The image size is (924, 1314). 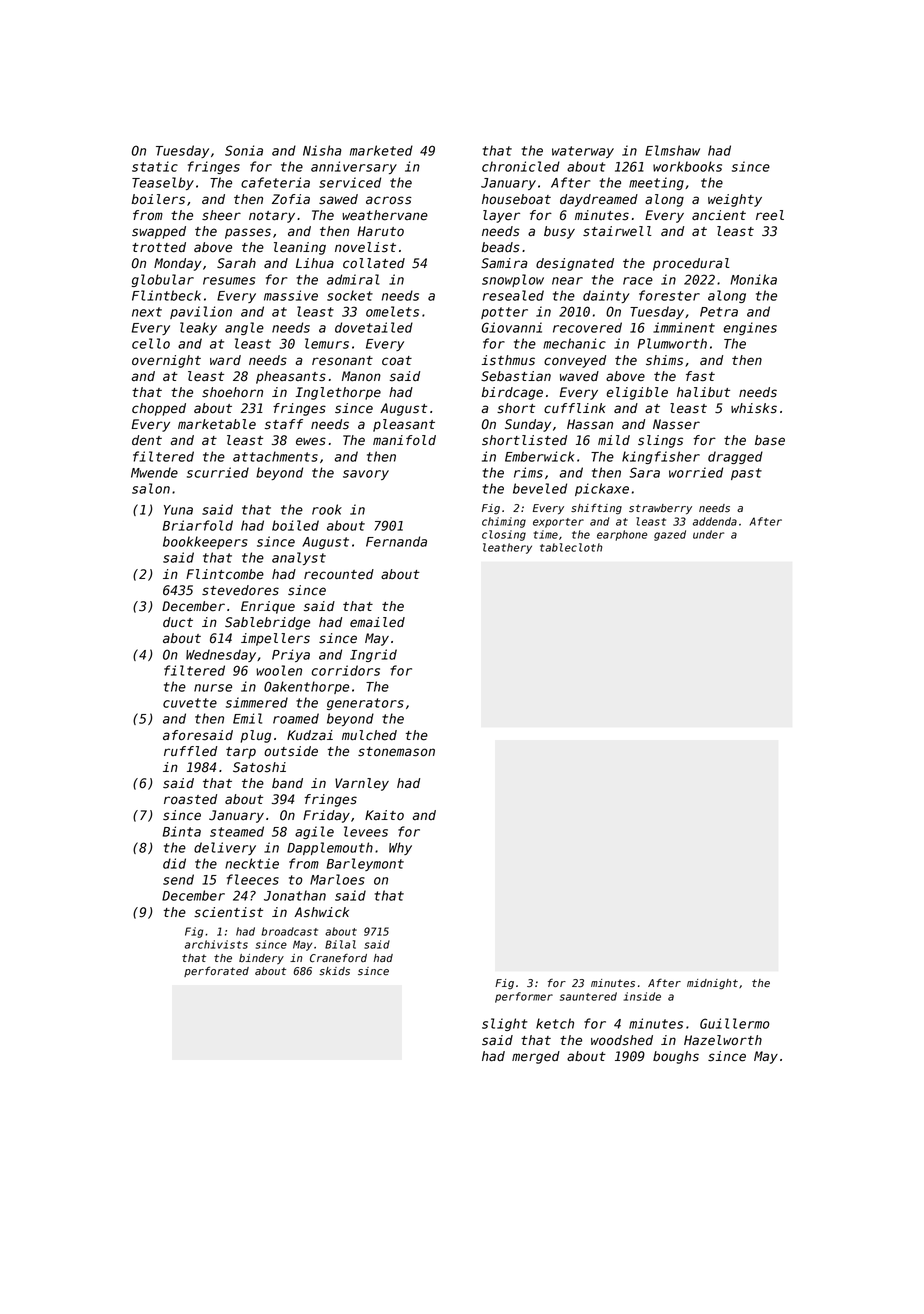 I want to click on Why, so click(x=400, y=848).
